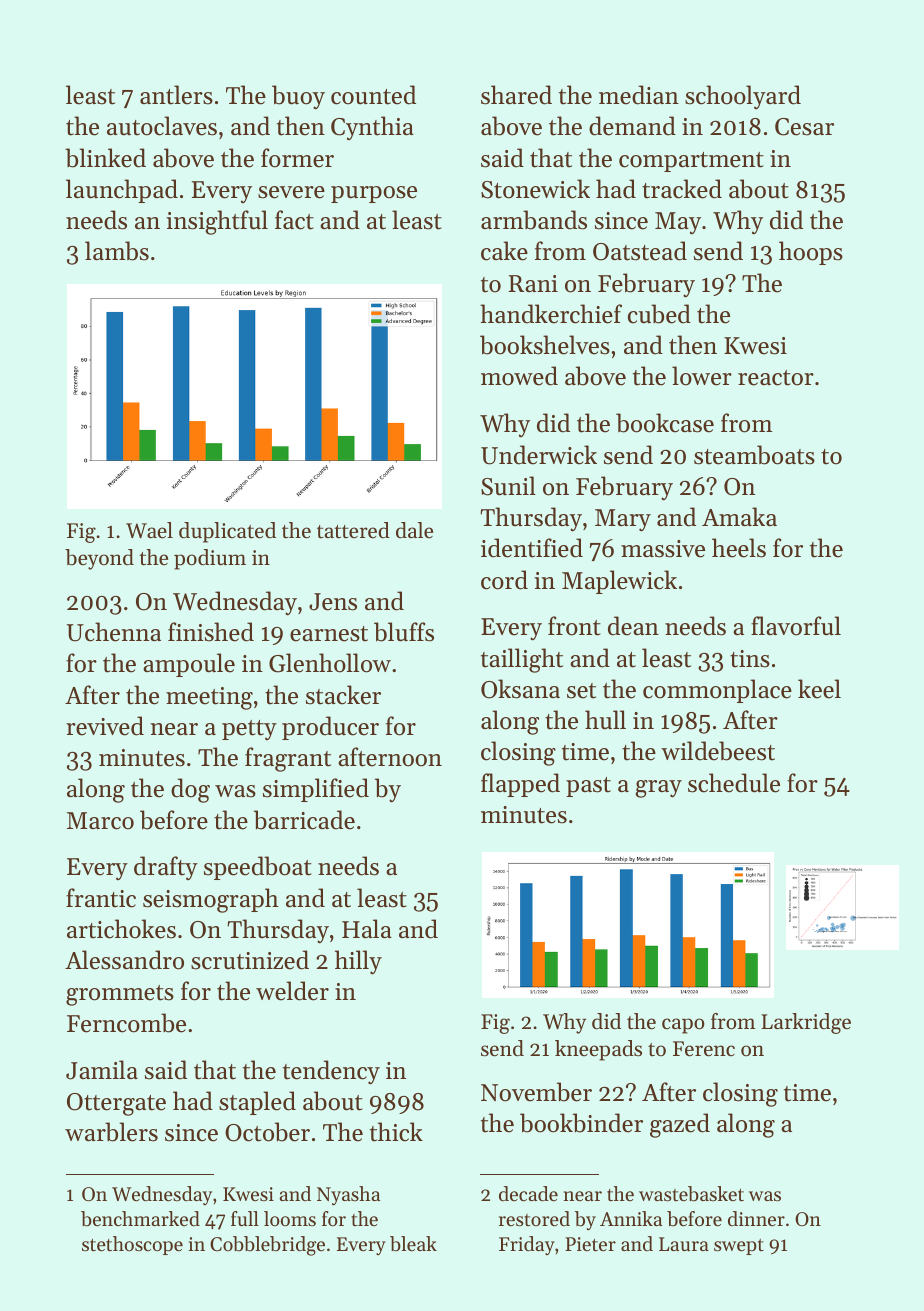 The width and height of the document is (924, 1311). I want to click on bleak, so click(413, 1244).
